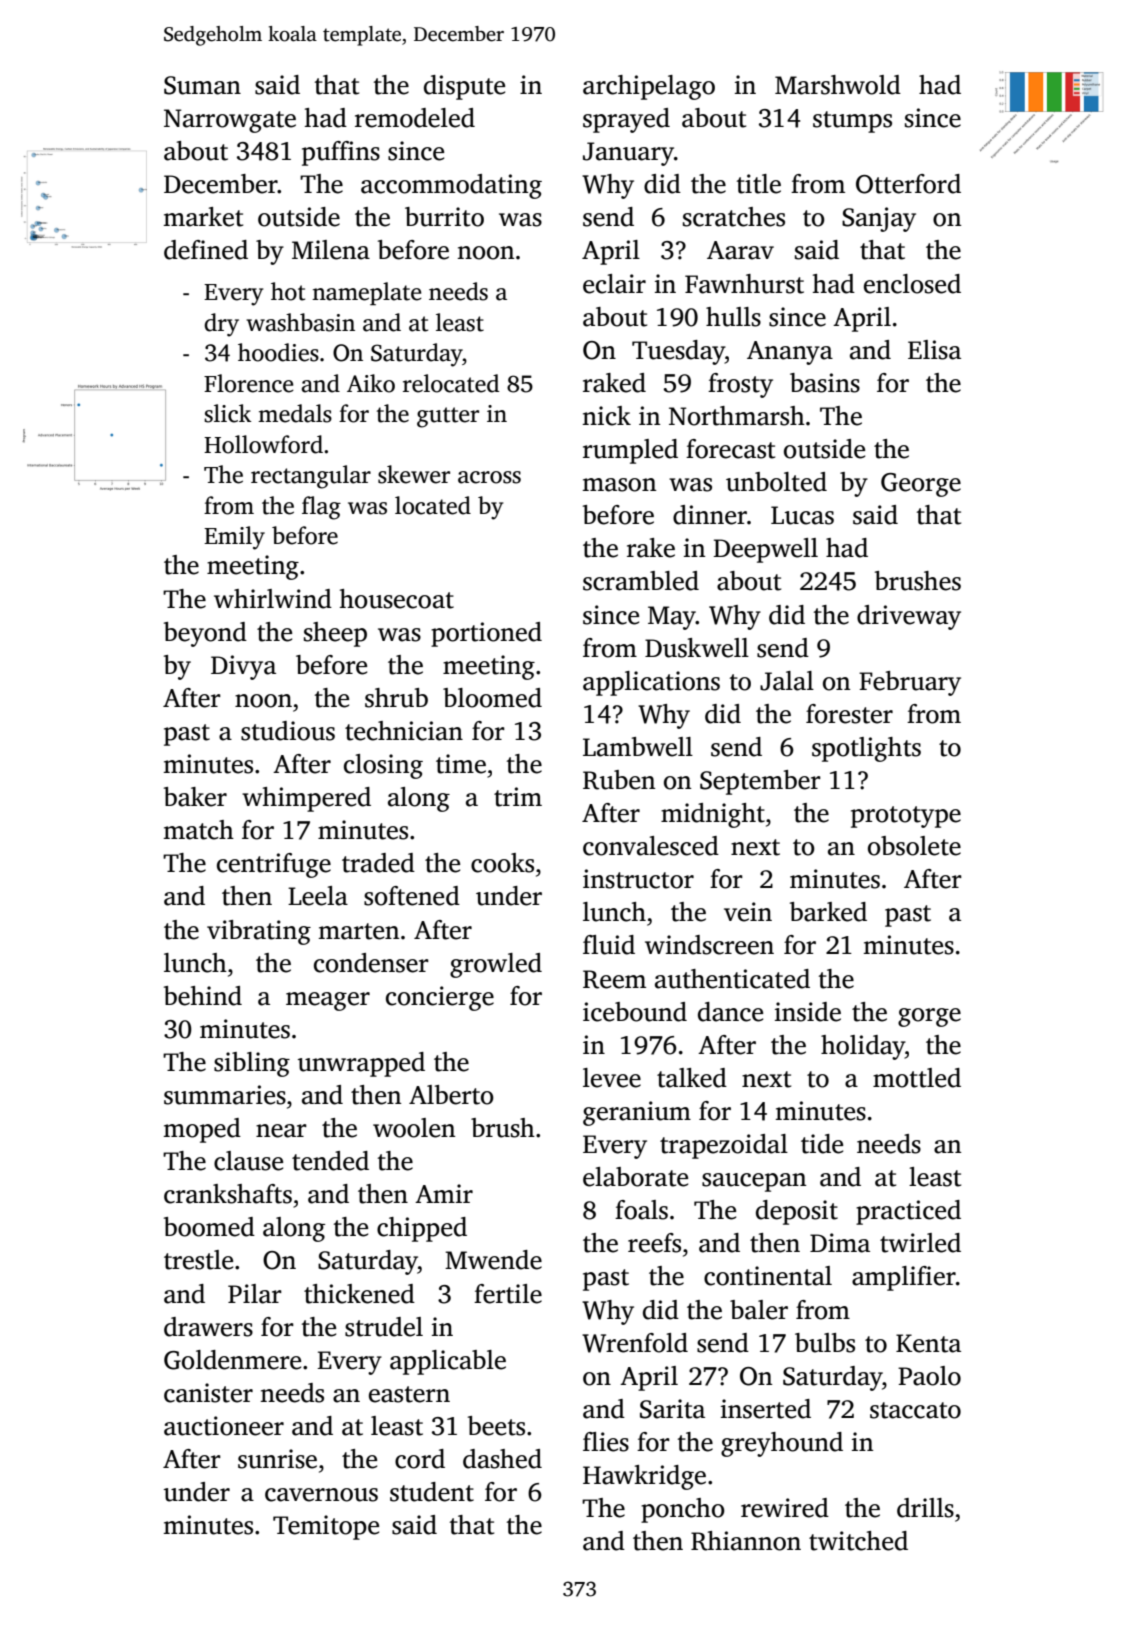  Describe the element at coordinates (326, 1527) in the screenshot. I see `Temitope` at that location.
